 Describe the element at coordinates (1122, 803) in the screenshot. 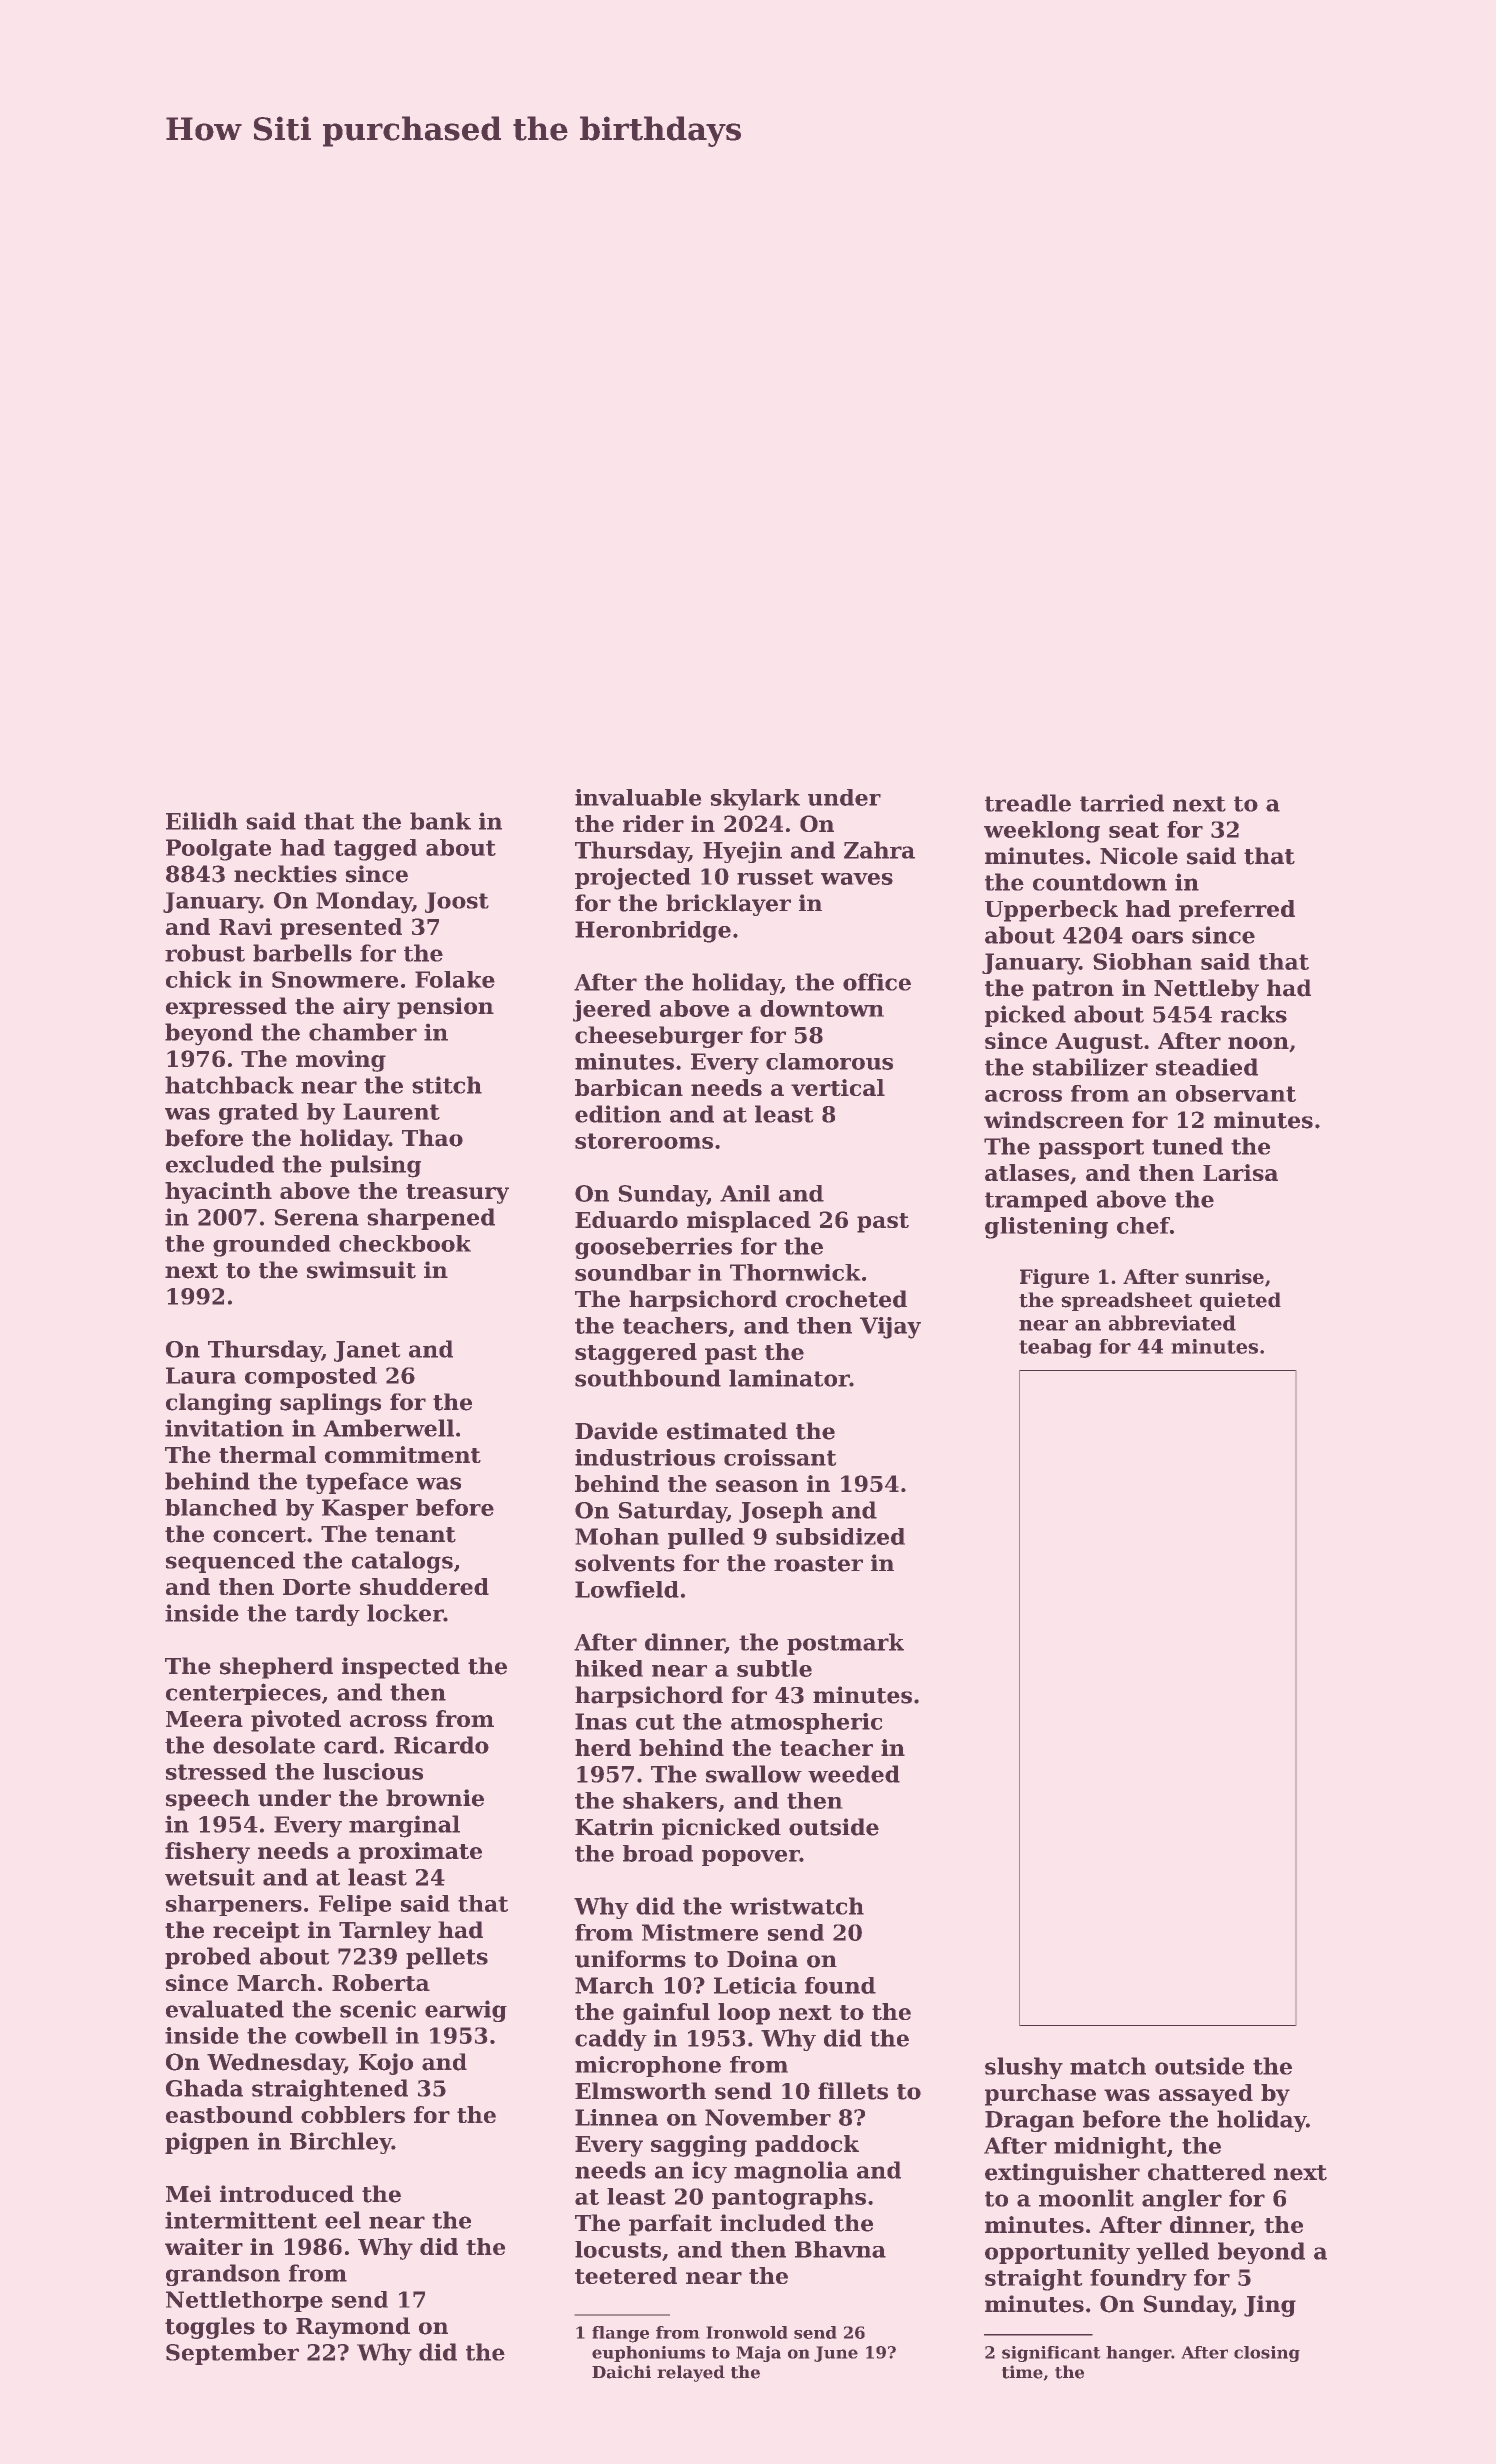

I see `tarried` at that location.
